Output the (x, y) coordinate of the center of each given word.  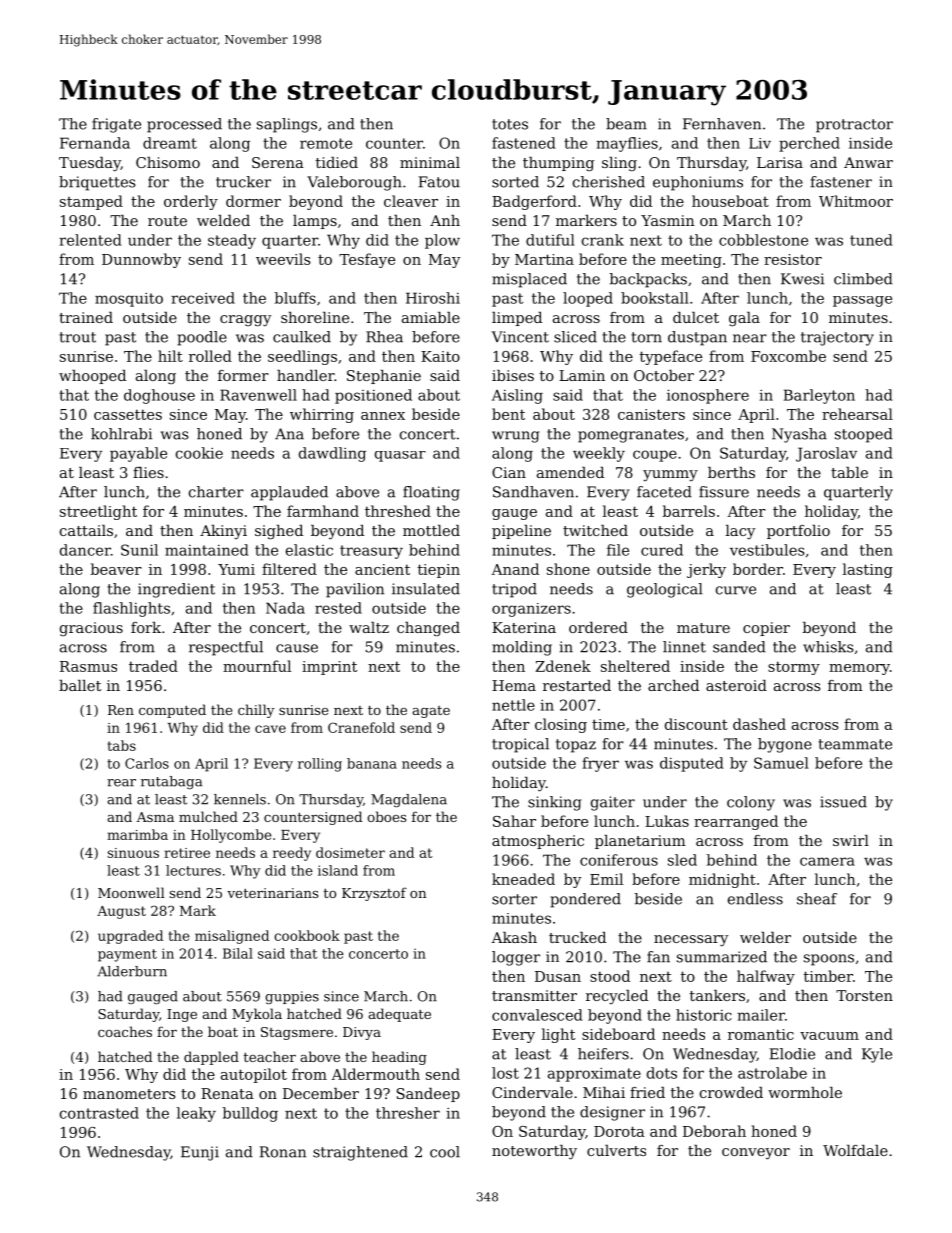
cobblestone (763, 240)
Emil (606, 879)
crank (603, 240)
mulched (208, 816)
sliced (575, 337)
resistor (793, 259)
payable (138, 454)
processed (184, 125)
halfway (766, 977)
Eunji (200, 1153)
